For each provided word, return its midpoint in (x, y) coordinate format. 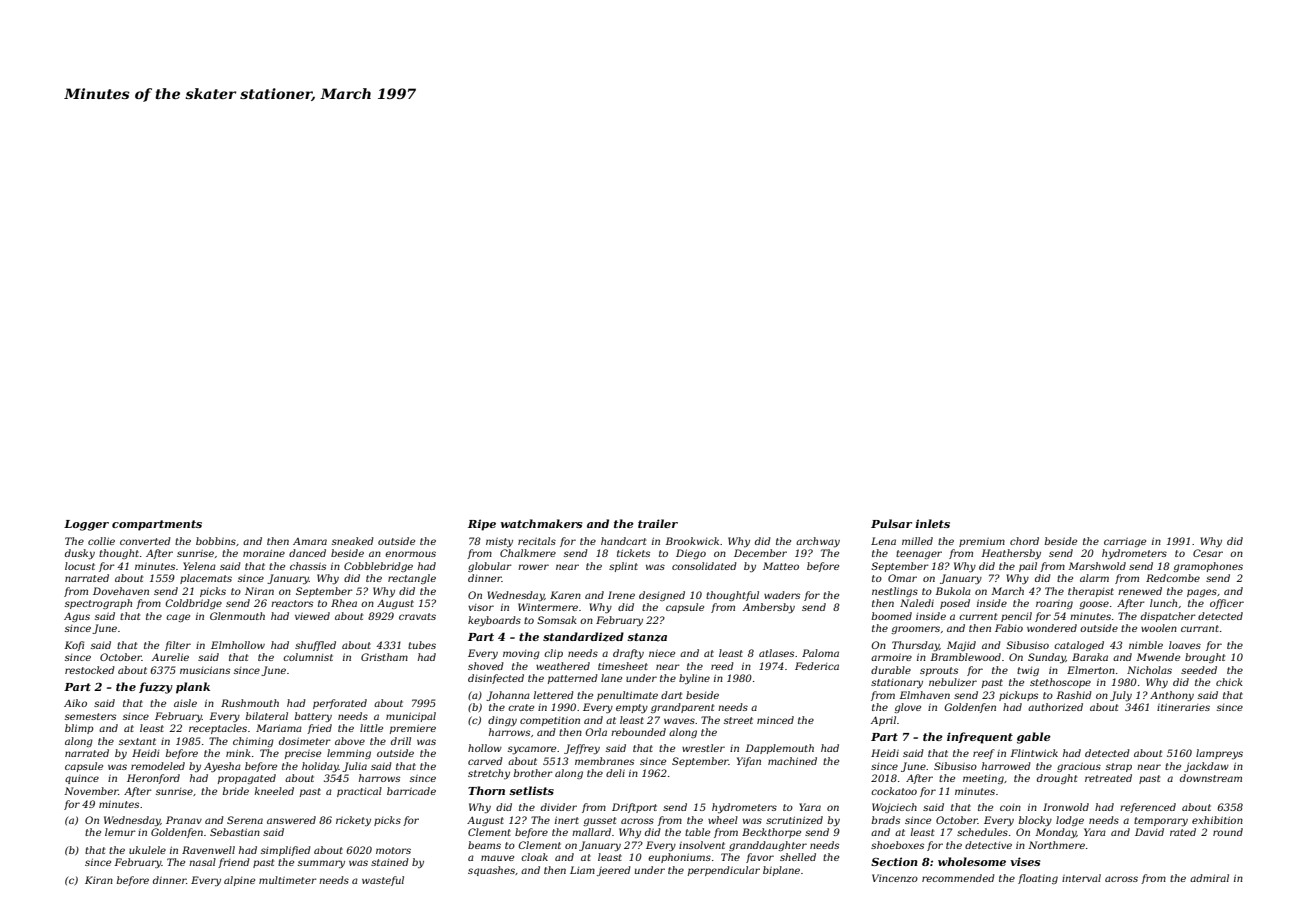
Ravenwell (208, 850)
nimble (1146, 645)
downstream (1211, 778)
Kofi (74, 646)
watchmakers (541, 523)
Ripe (482, 525)
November (91, 791)
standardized (583, 637)
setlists (531, 790)
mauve (497, 858)
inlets (932, 523)
